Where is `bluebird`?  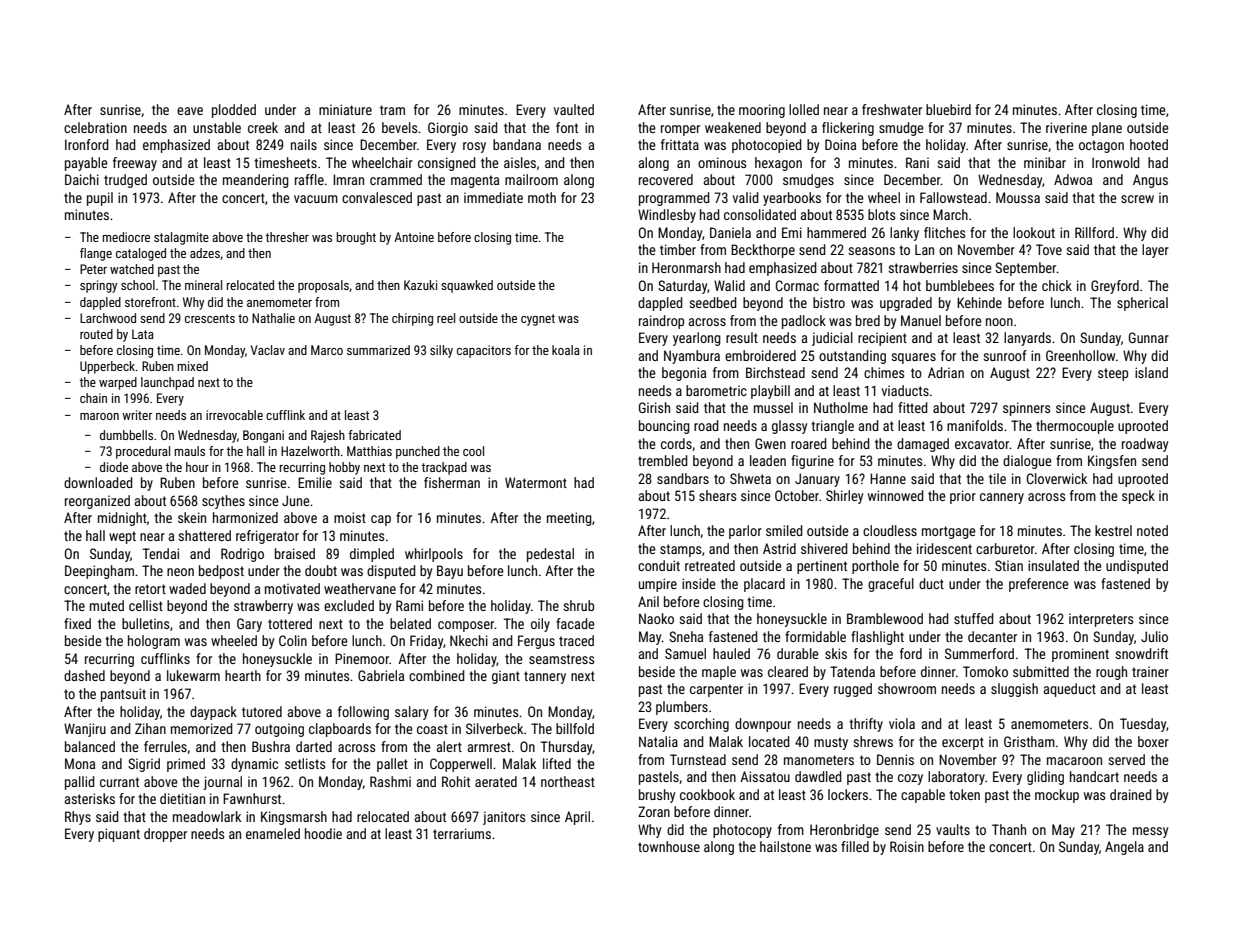 bluebird is located at coordinates (948, 109).
